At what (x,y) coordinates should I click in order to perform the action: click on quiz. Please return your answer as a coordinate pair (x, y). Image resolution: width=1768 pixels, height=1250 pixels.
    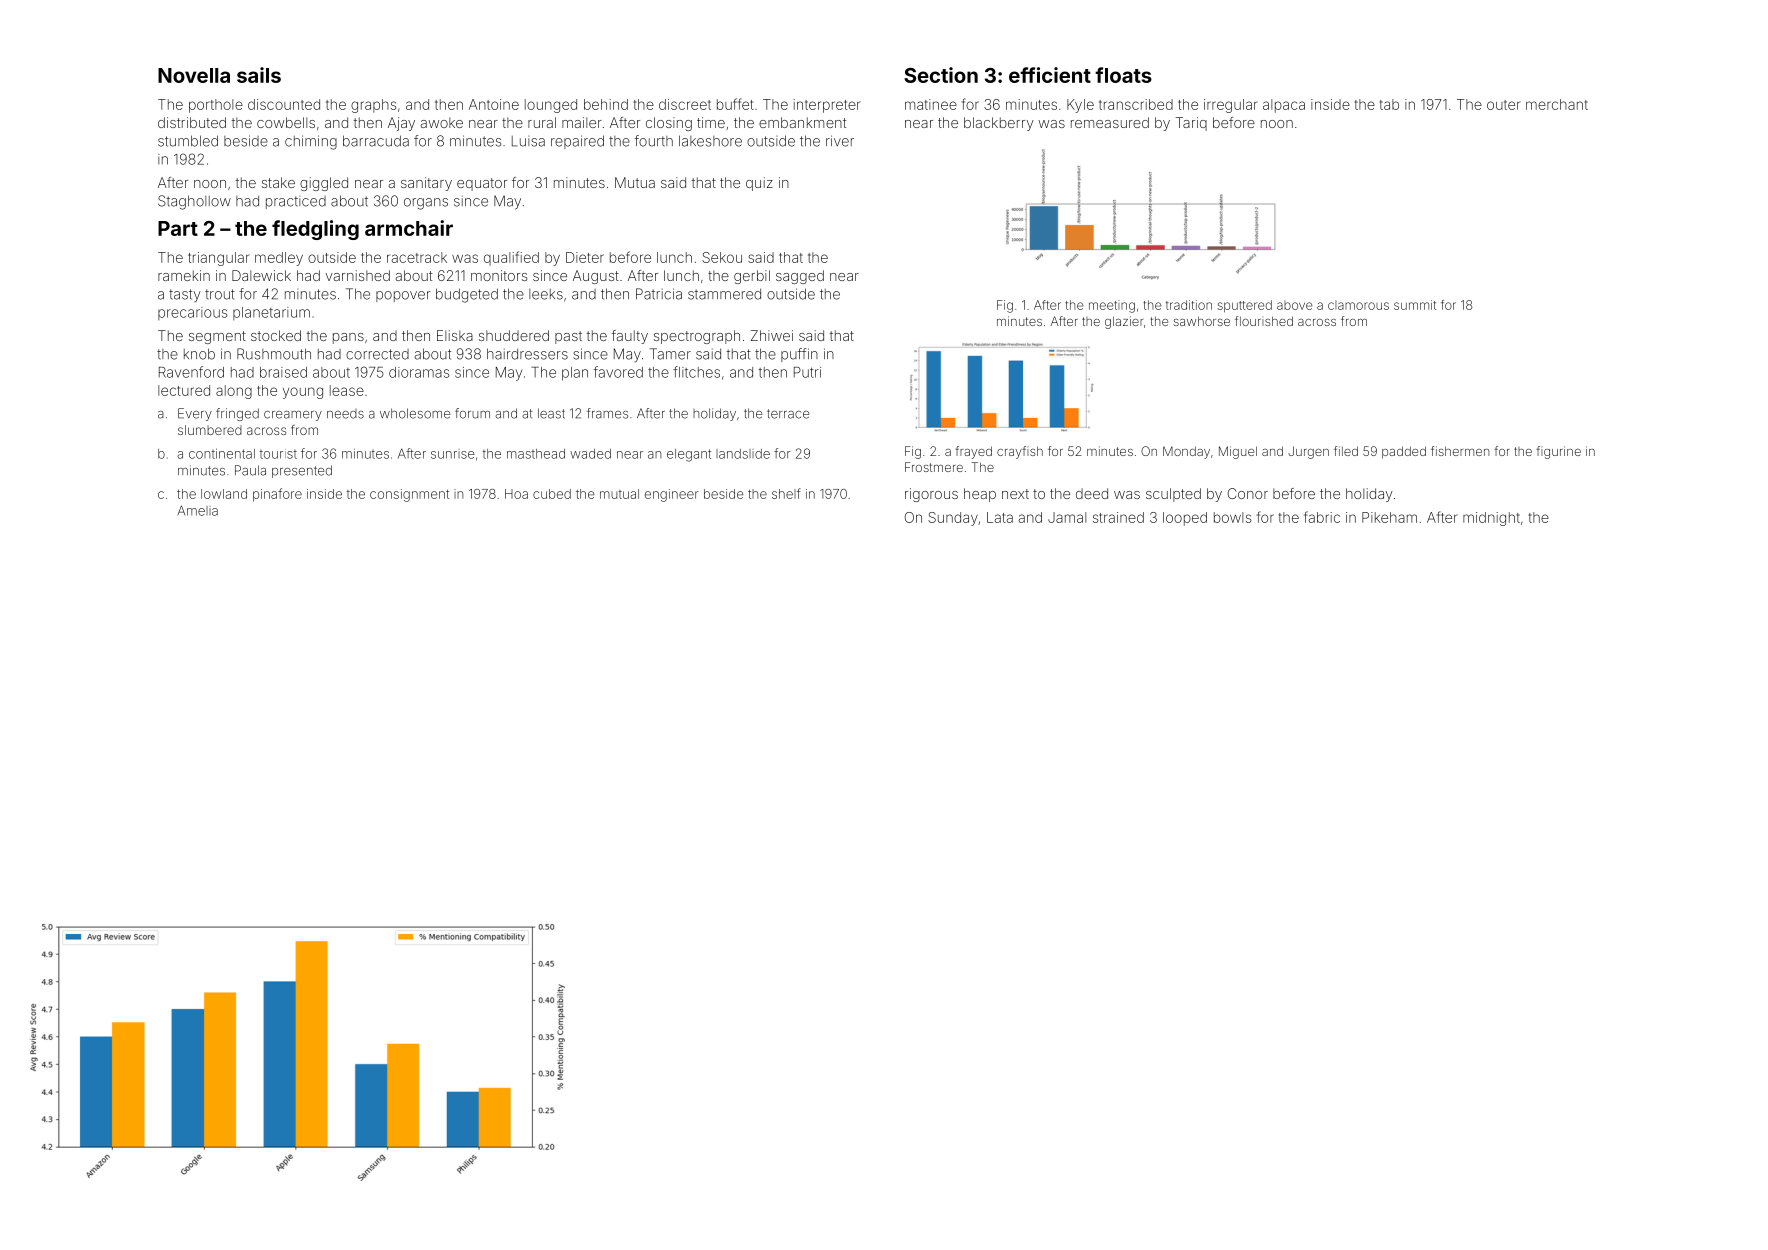
    Looking at the image, I should click on (759, 184).
